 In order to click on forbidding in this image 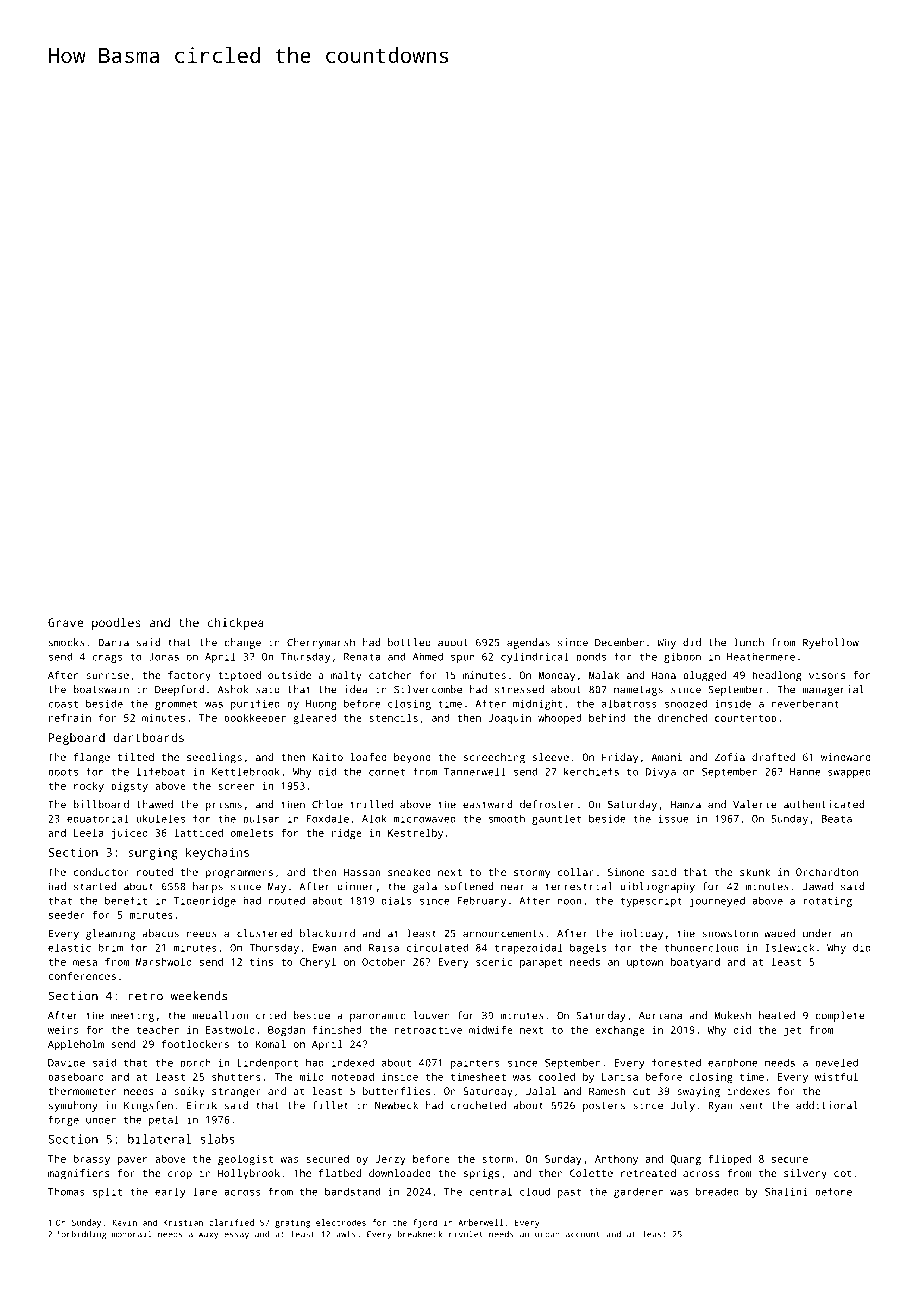, I will do `click(82, 1235)`.
